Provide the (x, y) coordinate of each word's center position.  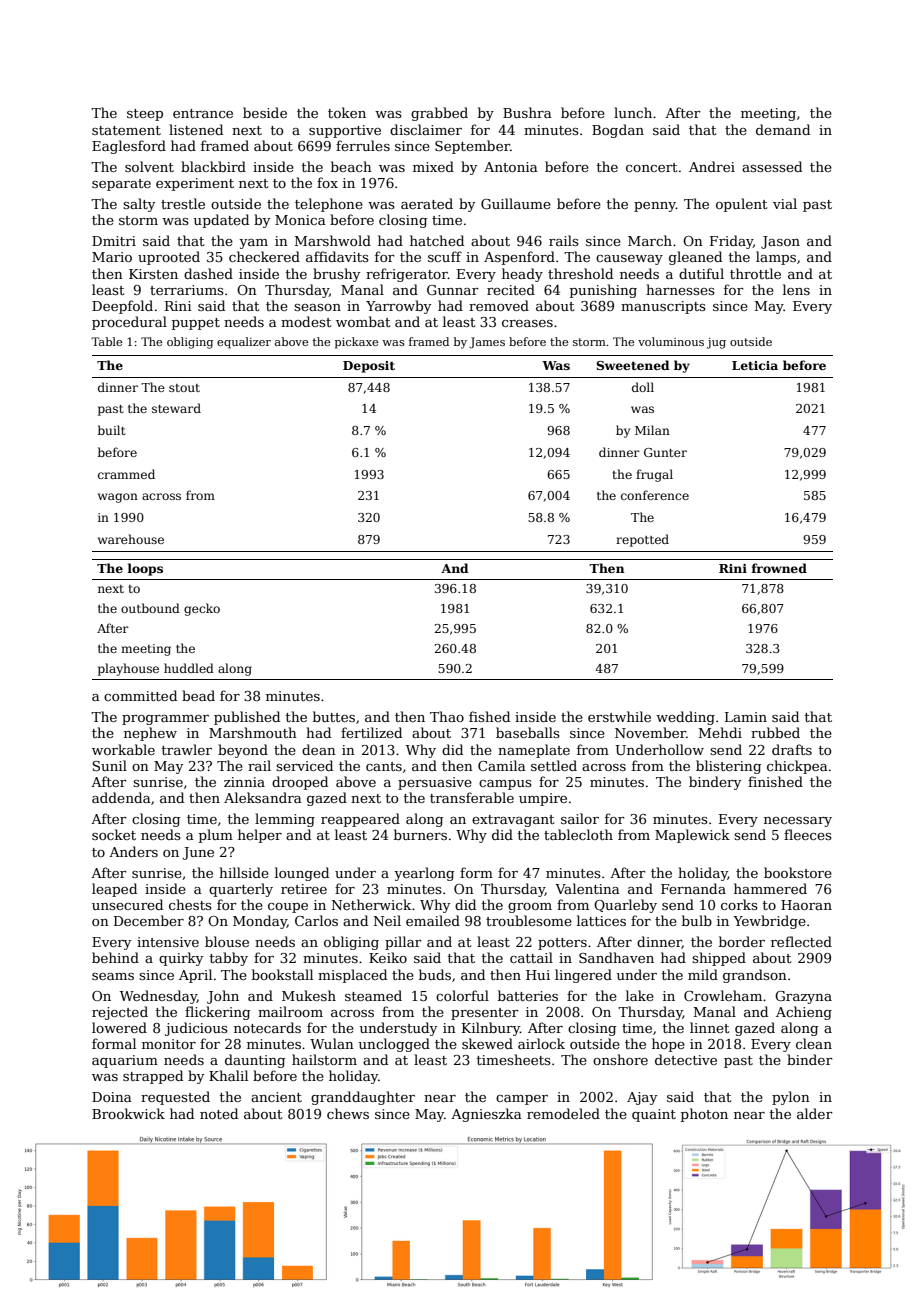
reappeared (360, 820)
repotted (642, 540)
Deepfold (122, 307)
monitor (169, 1044)
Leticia (755, 365)
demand (783, 129)
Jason (780, 242)
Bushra (527, 112)
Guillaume (516, 203)
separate (121, 185)
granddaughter (363, 1098)
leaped (114, 890)
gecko (202, 609)
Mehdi (720, 732)
